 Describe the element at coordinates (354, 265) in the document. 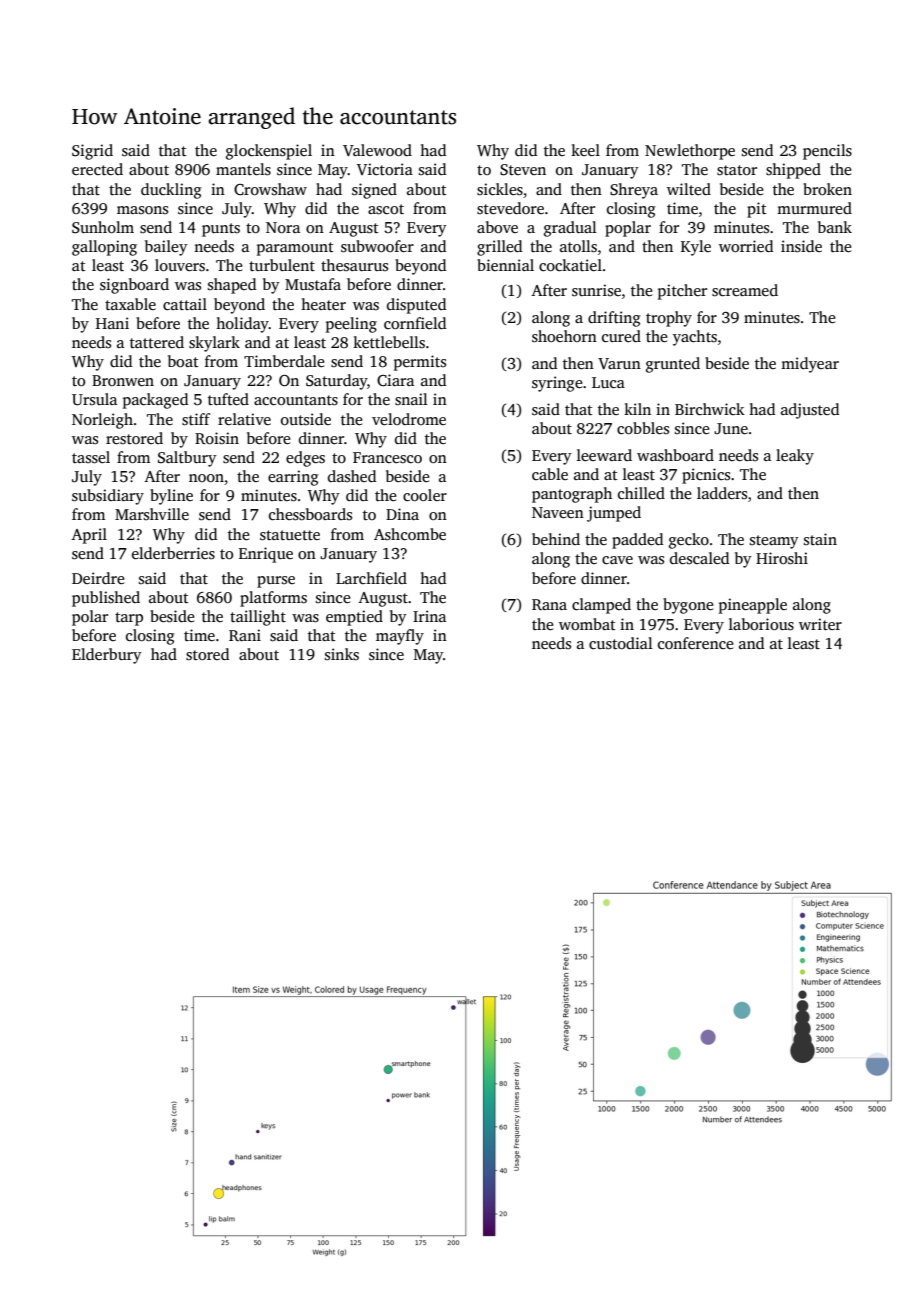

I see `thesaurus` at that location.
